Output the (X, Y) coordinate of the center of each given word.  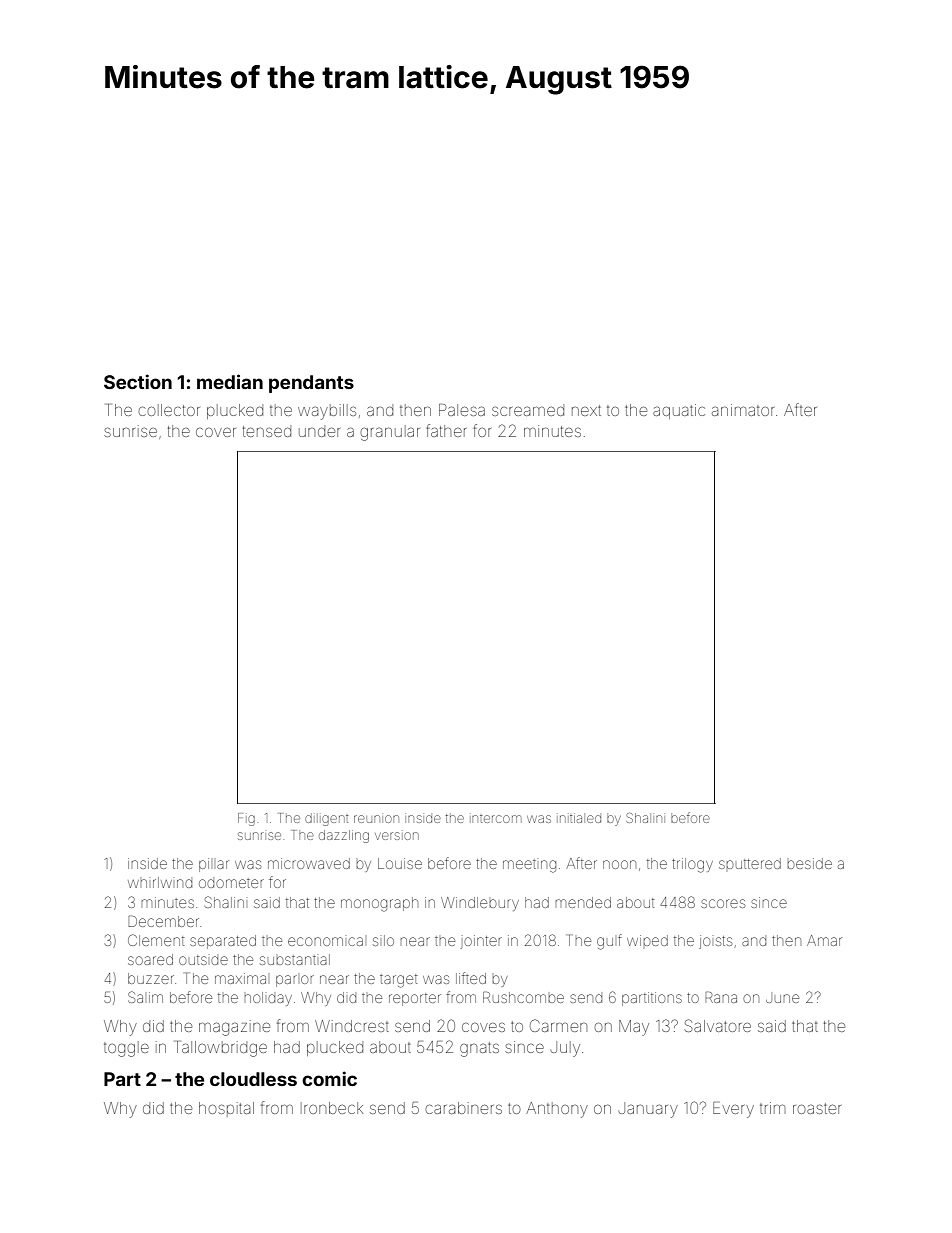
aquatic (679, 411)
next (586, 410)
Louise (400, 863)
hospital (226, 1109)
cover (216, 432)
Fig (246, 819)
